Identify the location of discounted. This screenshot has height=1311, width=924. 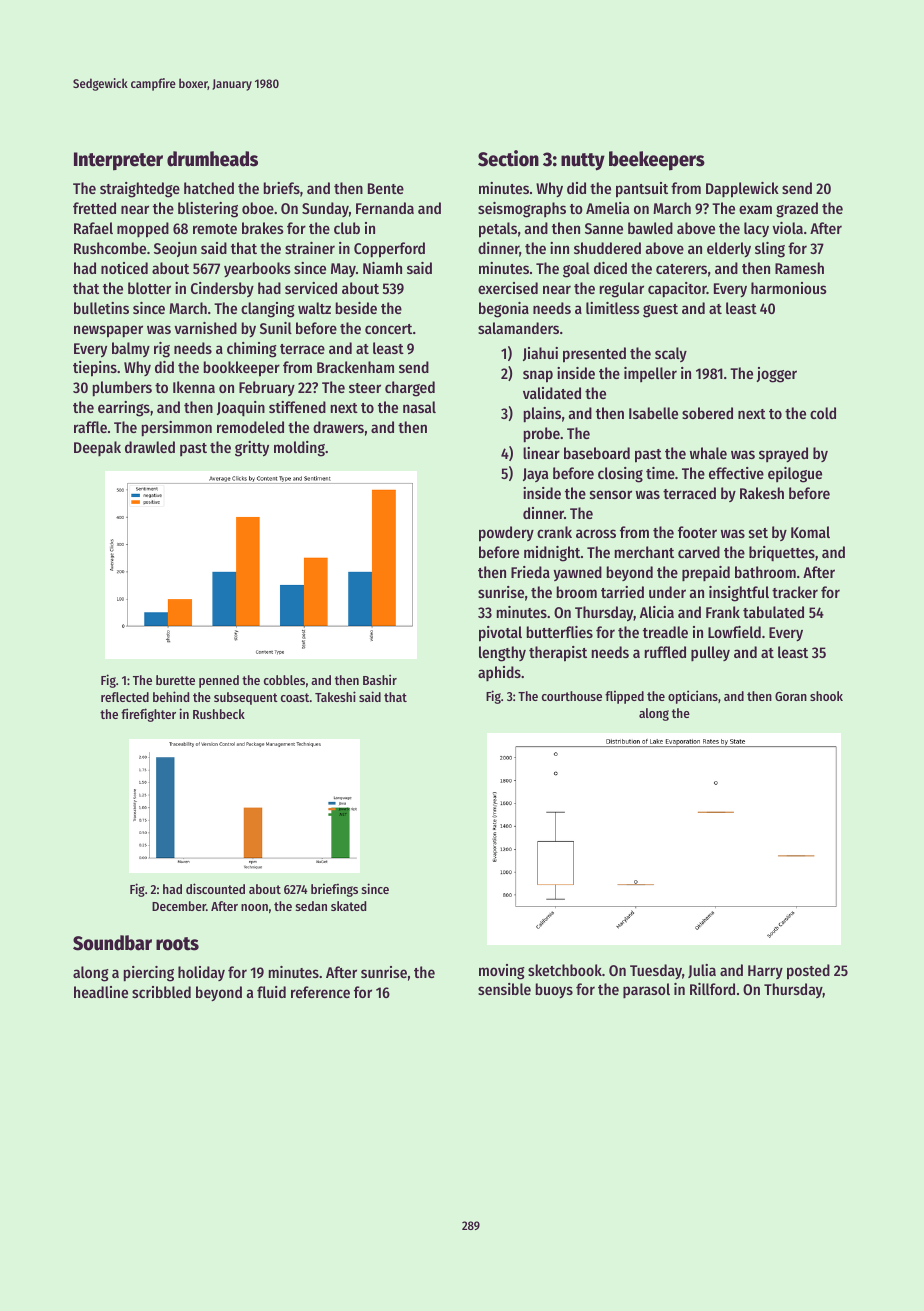
(215, 888).
